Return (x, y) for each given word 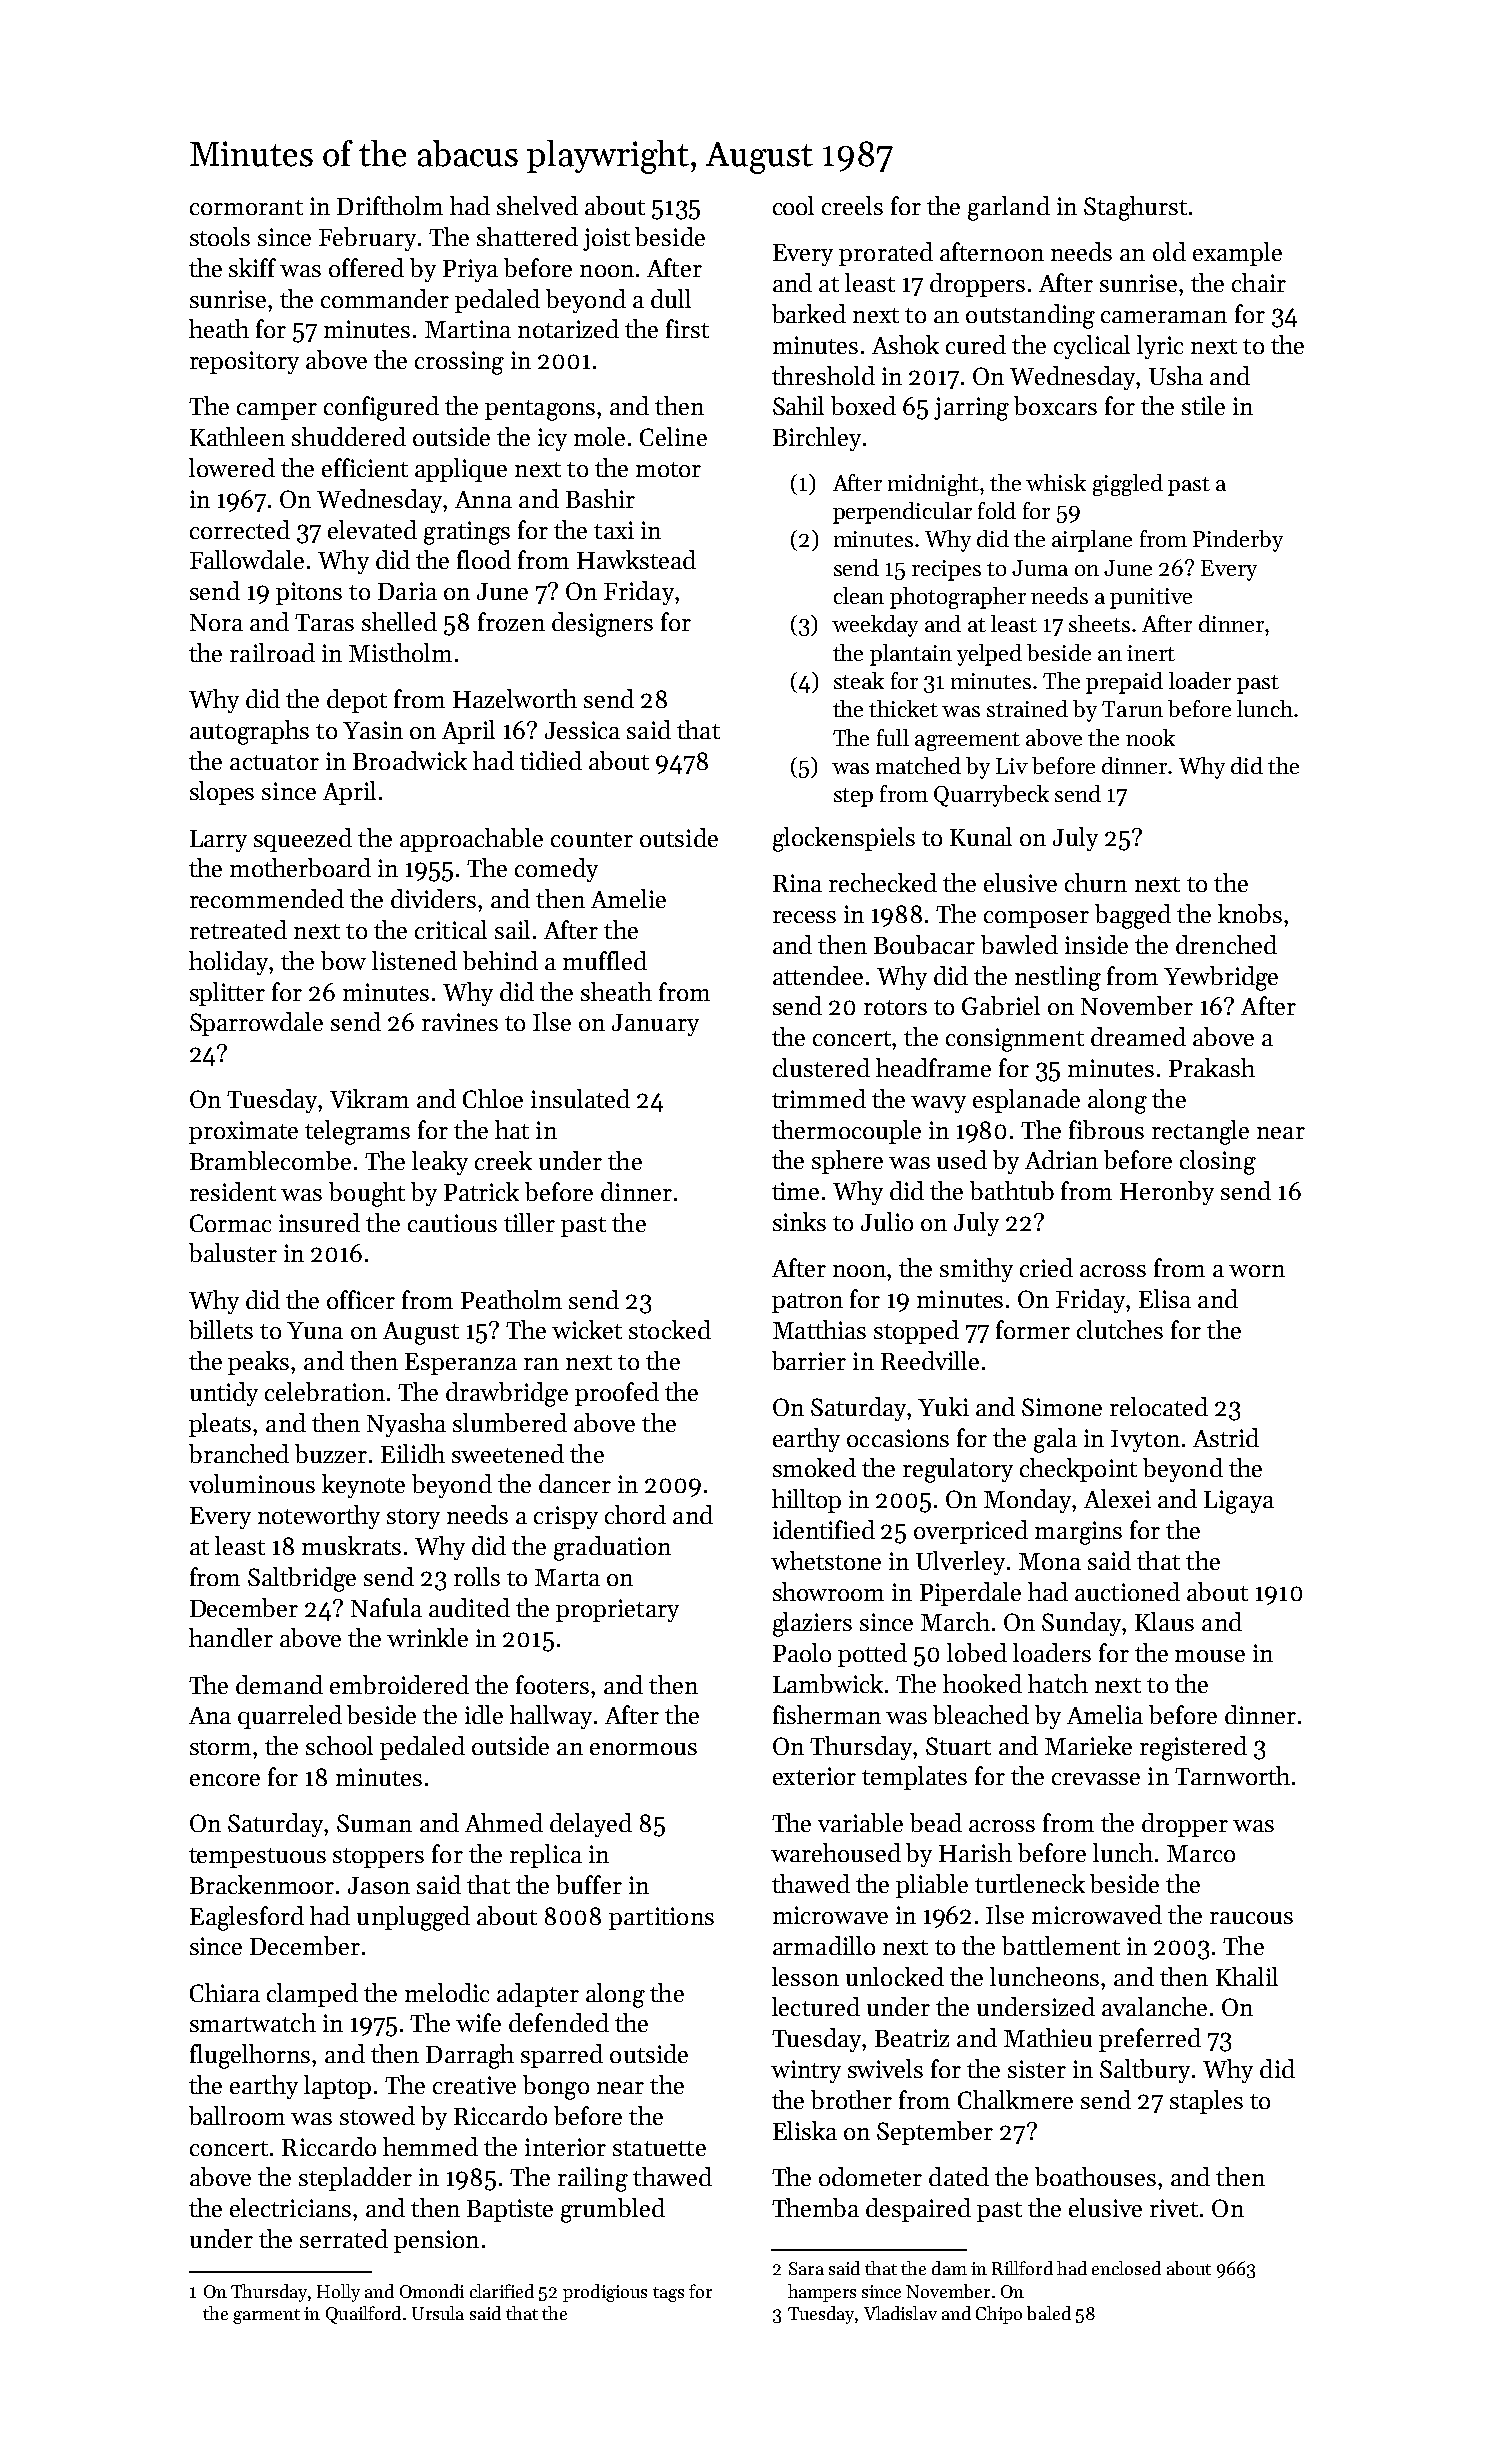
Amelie (628, 898)
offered (366, 267)
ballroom (237, 2115)
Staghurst (1135, 208)
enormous (643, 1749)
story (413, 1519)
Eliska (805, 2130)
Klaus (1164, 1621)
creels (852, 205)
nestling (1058, 978)
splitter (227, 994)
